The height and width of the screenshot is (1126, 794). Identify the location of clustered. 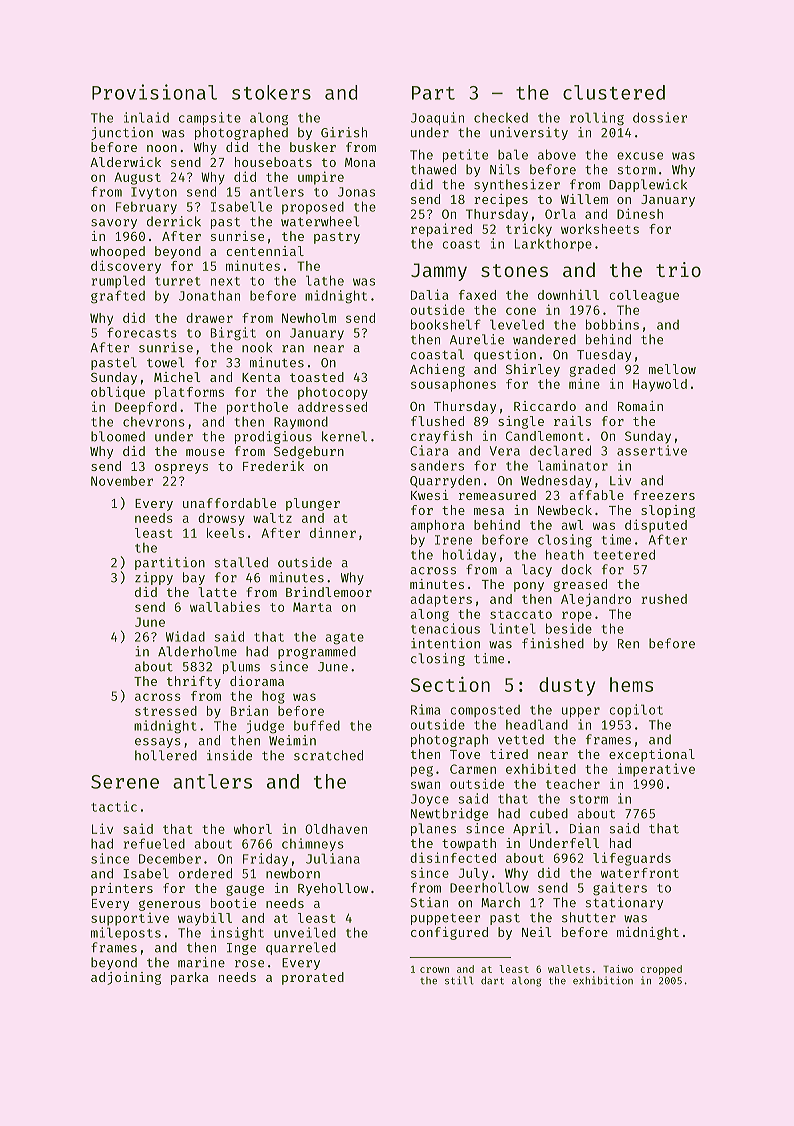
(614, 92).
